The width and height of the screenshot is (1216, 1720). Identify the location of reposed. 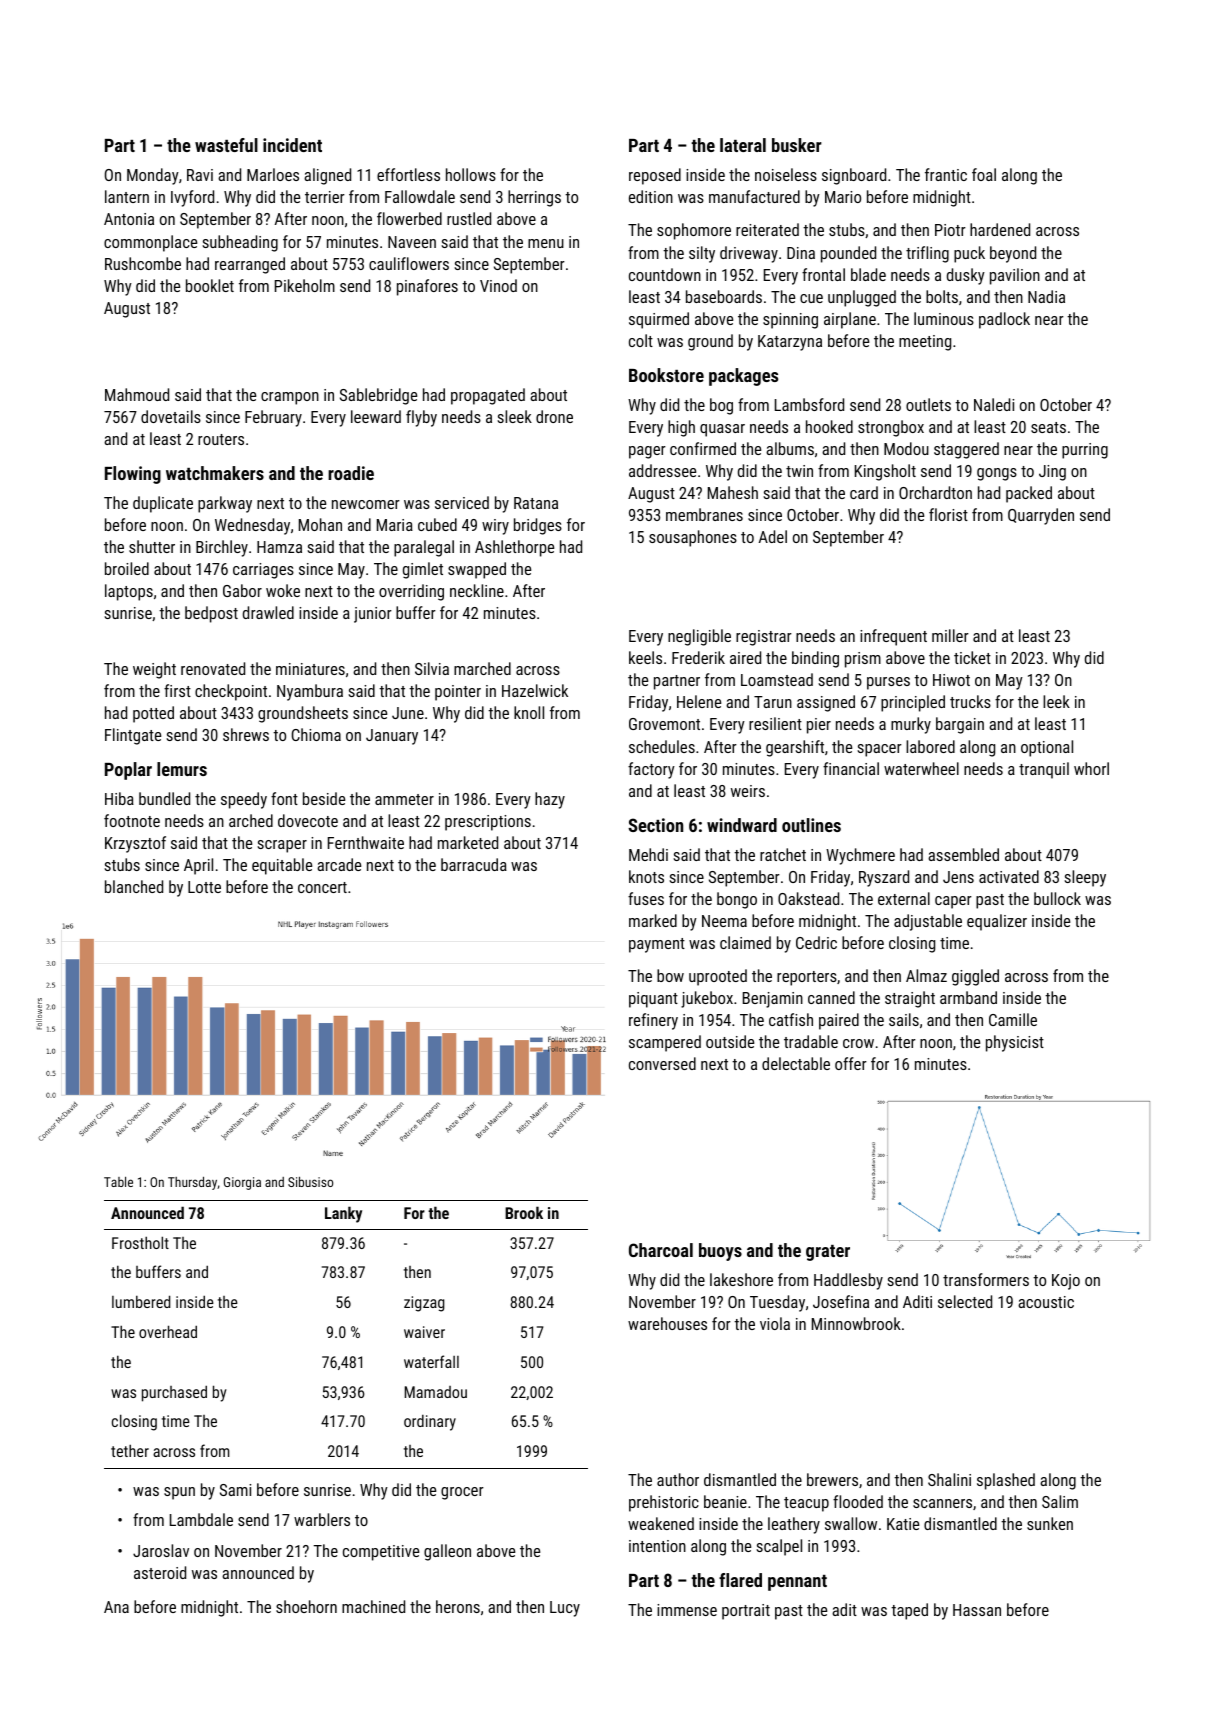
(655, 176).
